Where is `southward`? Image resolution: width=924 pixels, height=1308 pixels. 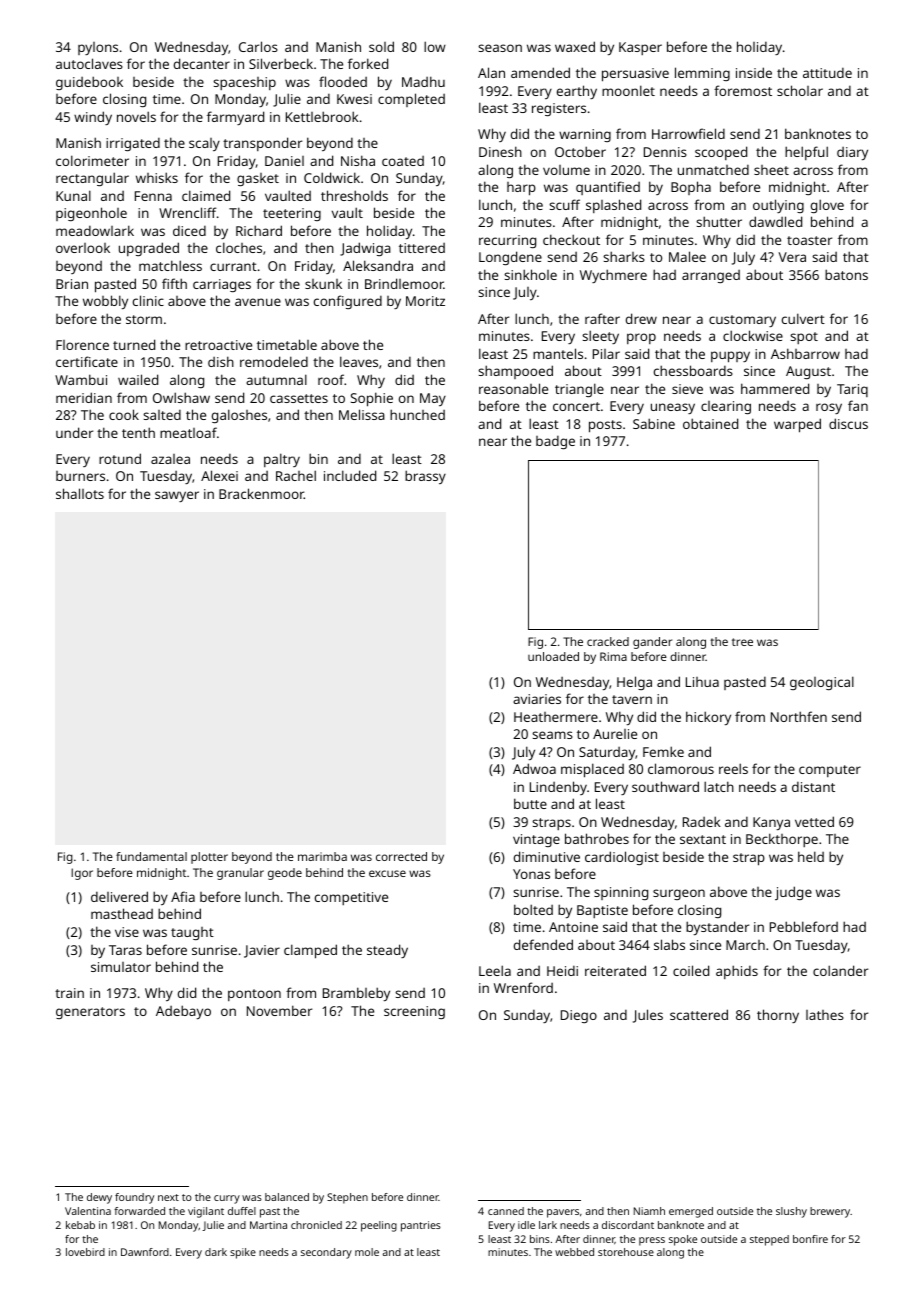 southward is located at coordinates (665, 786).
